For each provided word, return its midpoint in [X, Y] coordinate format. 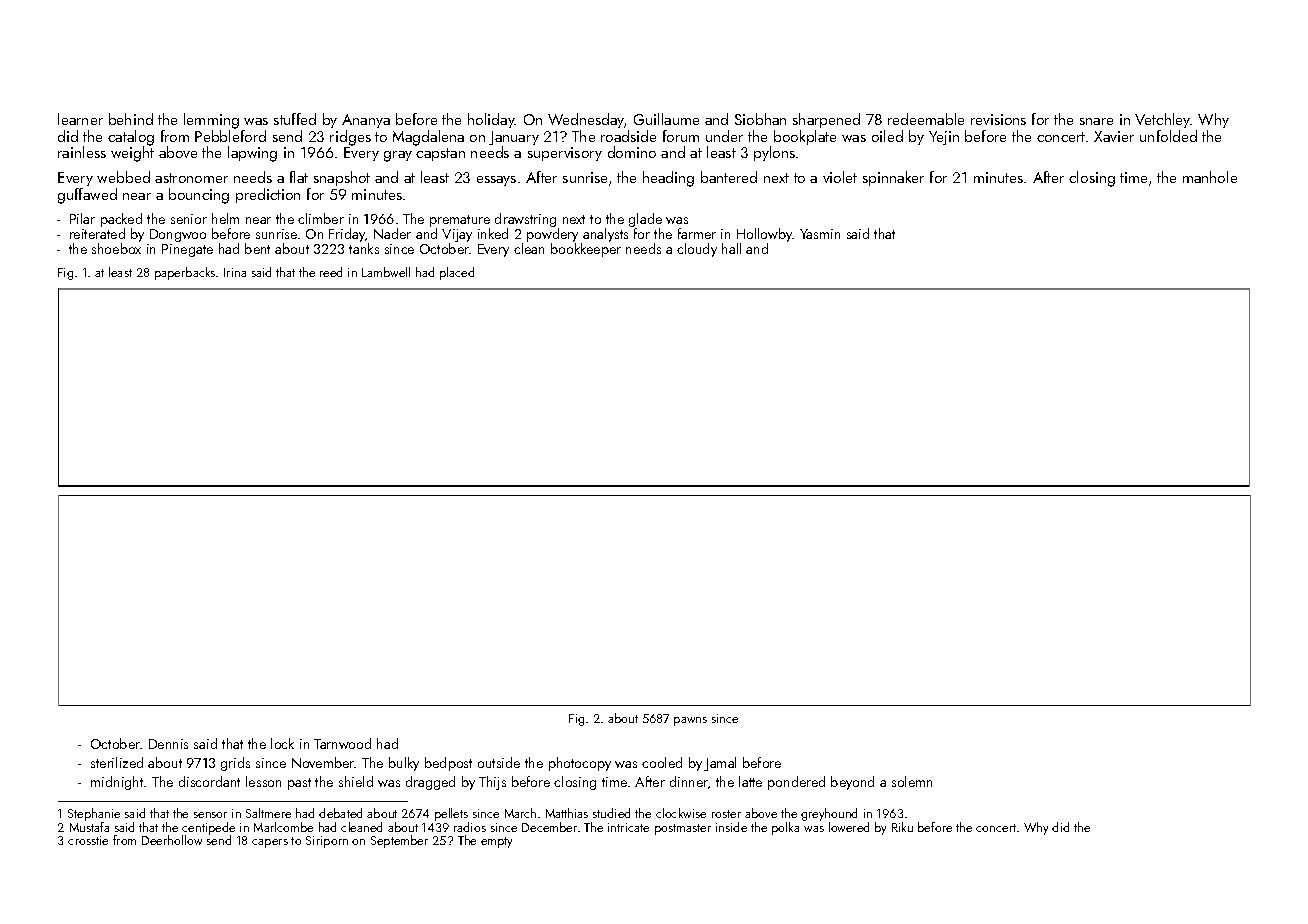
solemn [912, 781]
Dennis [168, 744]
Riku [902, 827]
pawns [690, 721]
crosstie [88, 840]
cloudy [697, 250]
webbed [123, 177]
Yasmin [820, 234]
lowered [849, 827]
